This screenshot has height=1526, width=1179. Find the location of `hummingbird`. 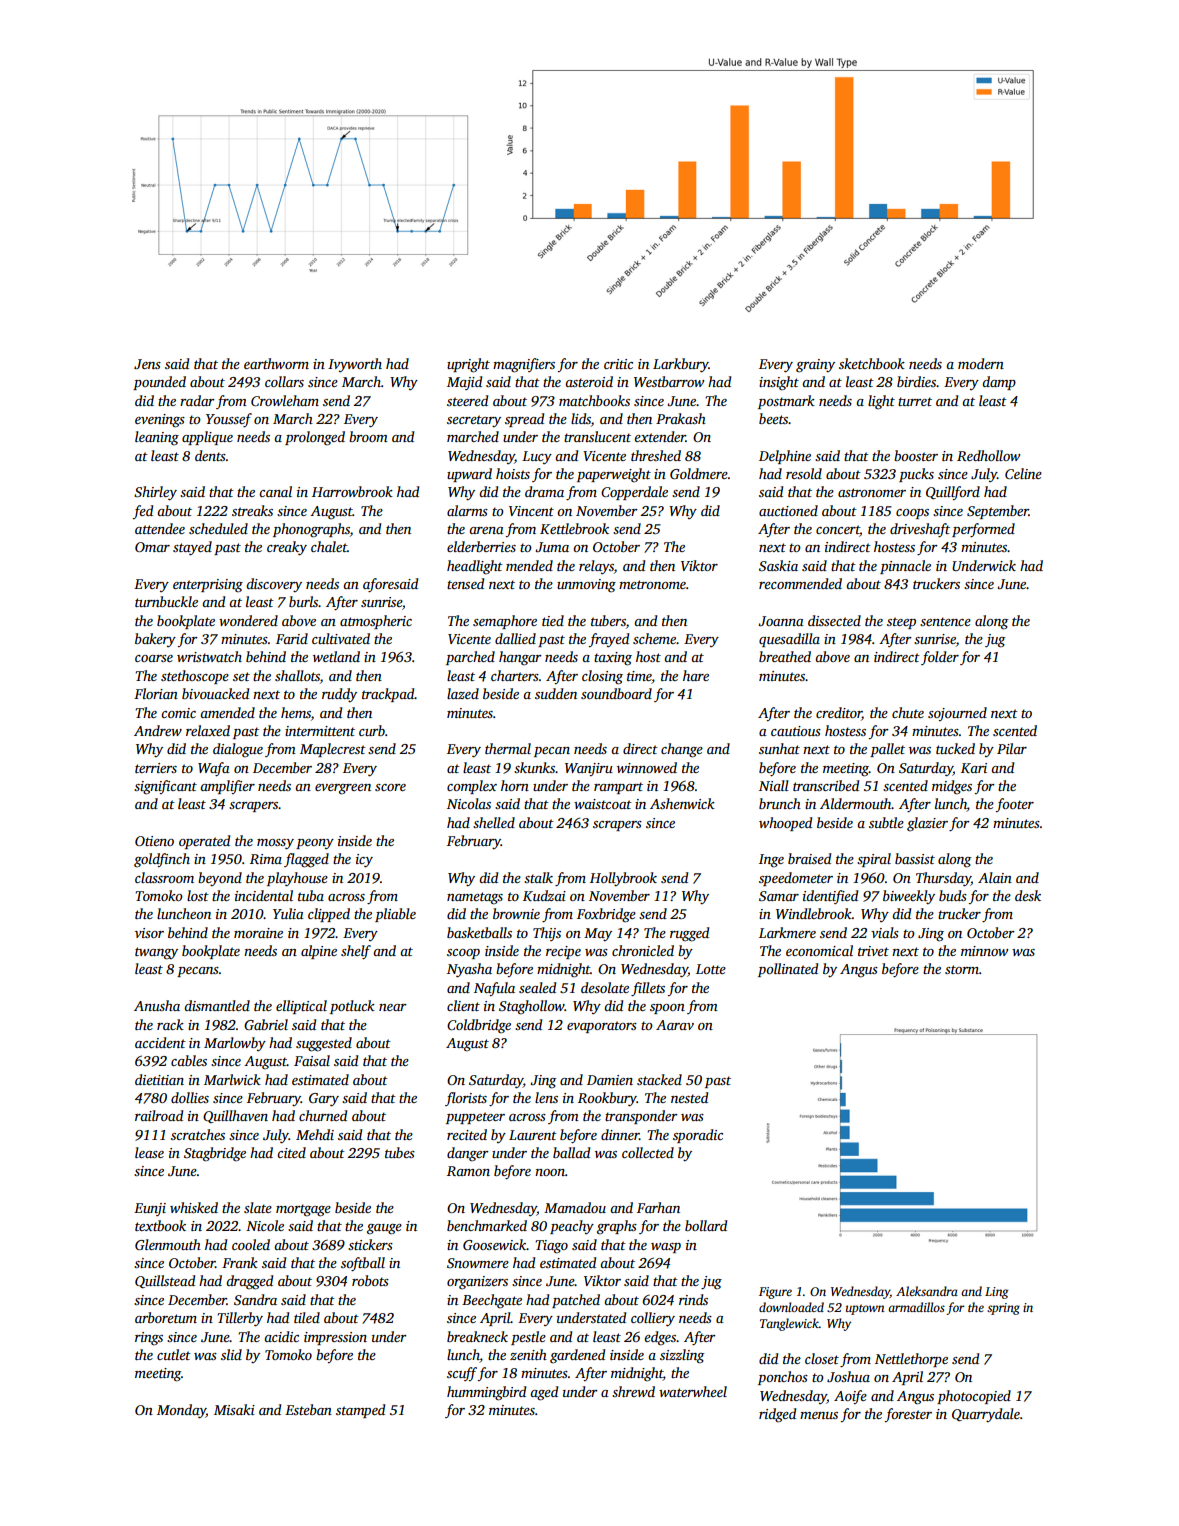

hummingbird is located at coordinates (486, 1393).
